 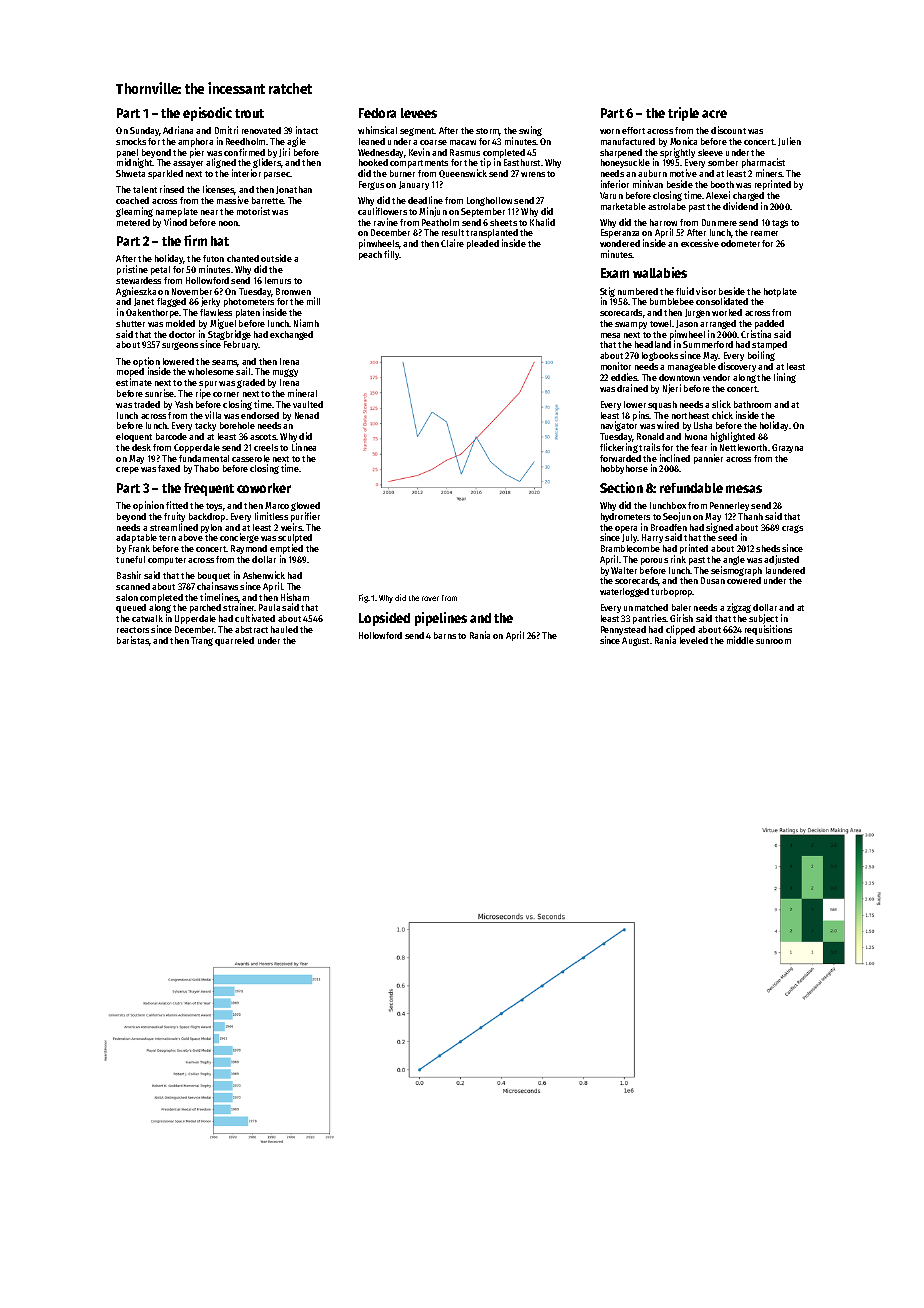 What do you see at coordinates (683, 114) in the page?
I see `triple` at bounding box center [683, 114].
